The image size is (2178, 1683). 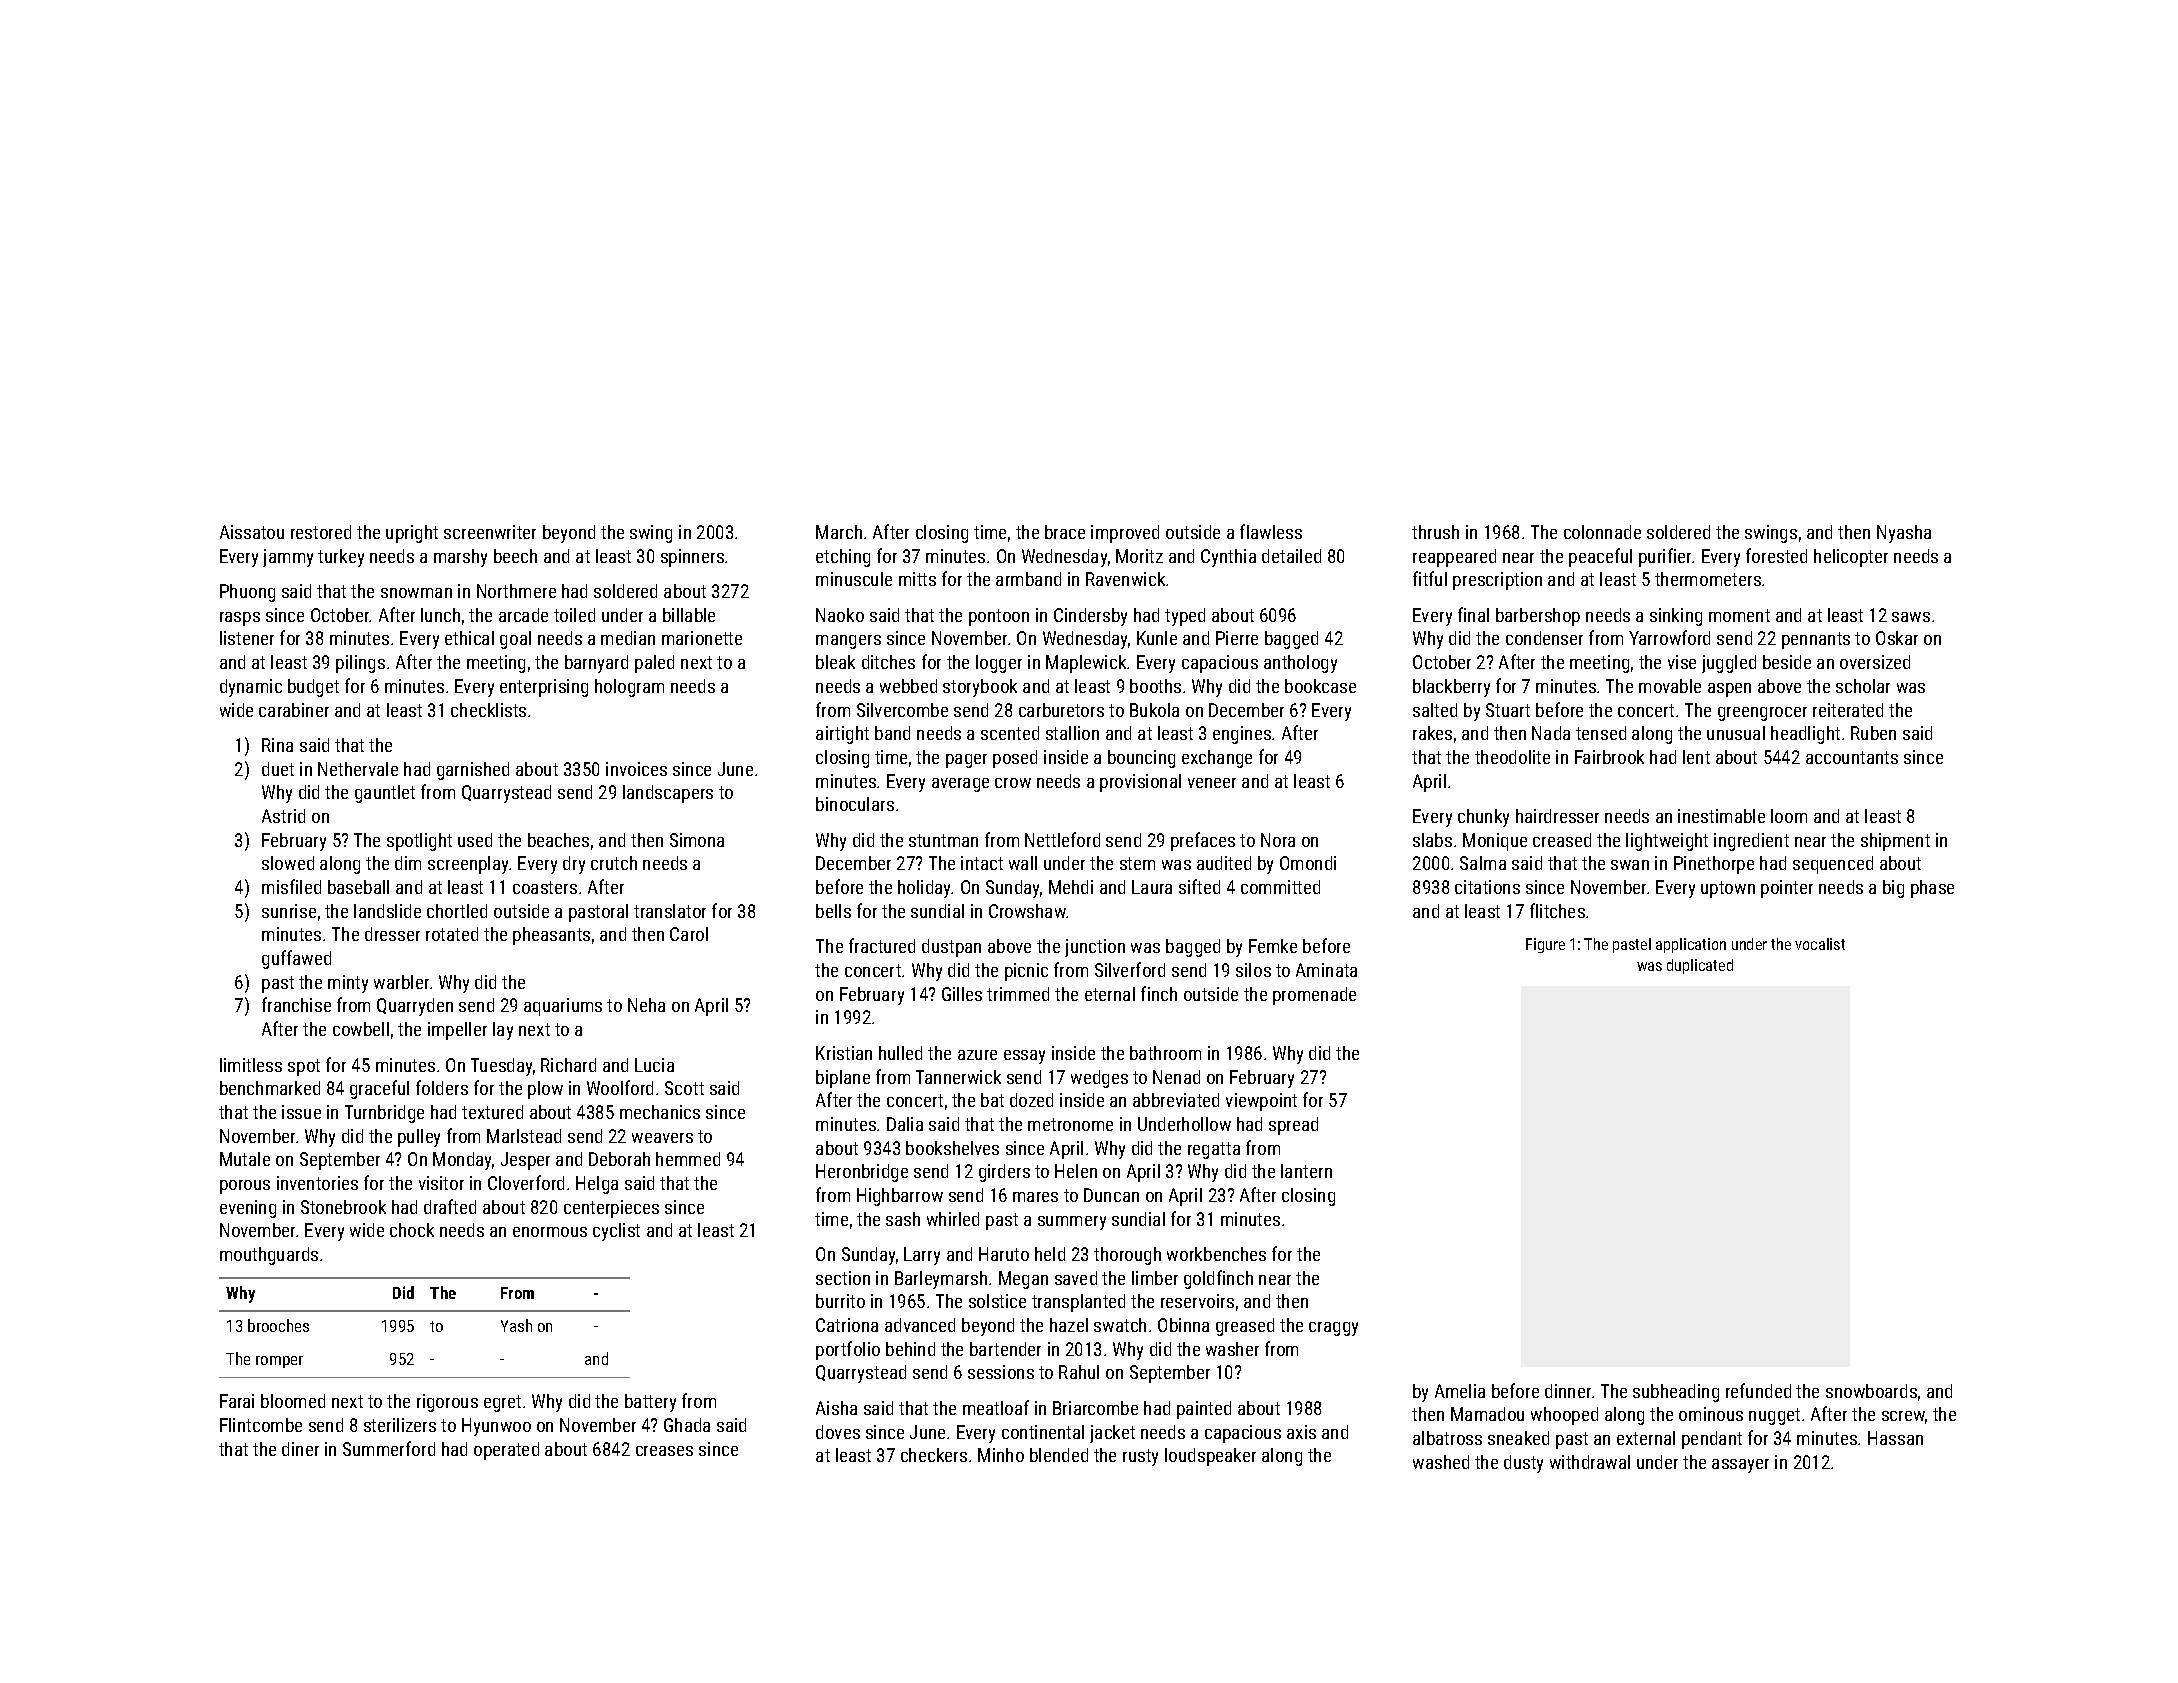 I want to click on pointer, so click(x=1787, y=889).
